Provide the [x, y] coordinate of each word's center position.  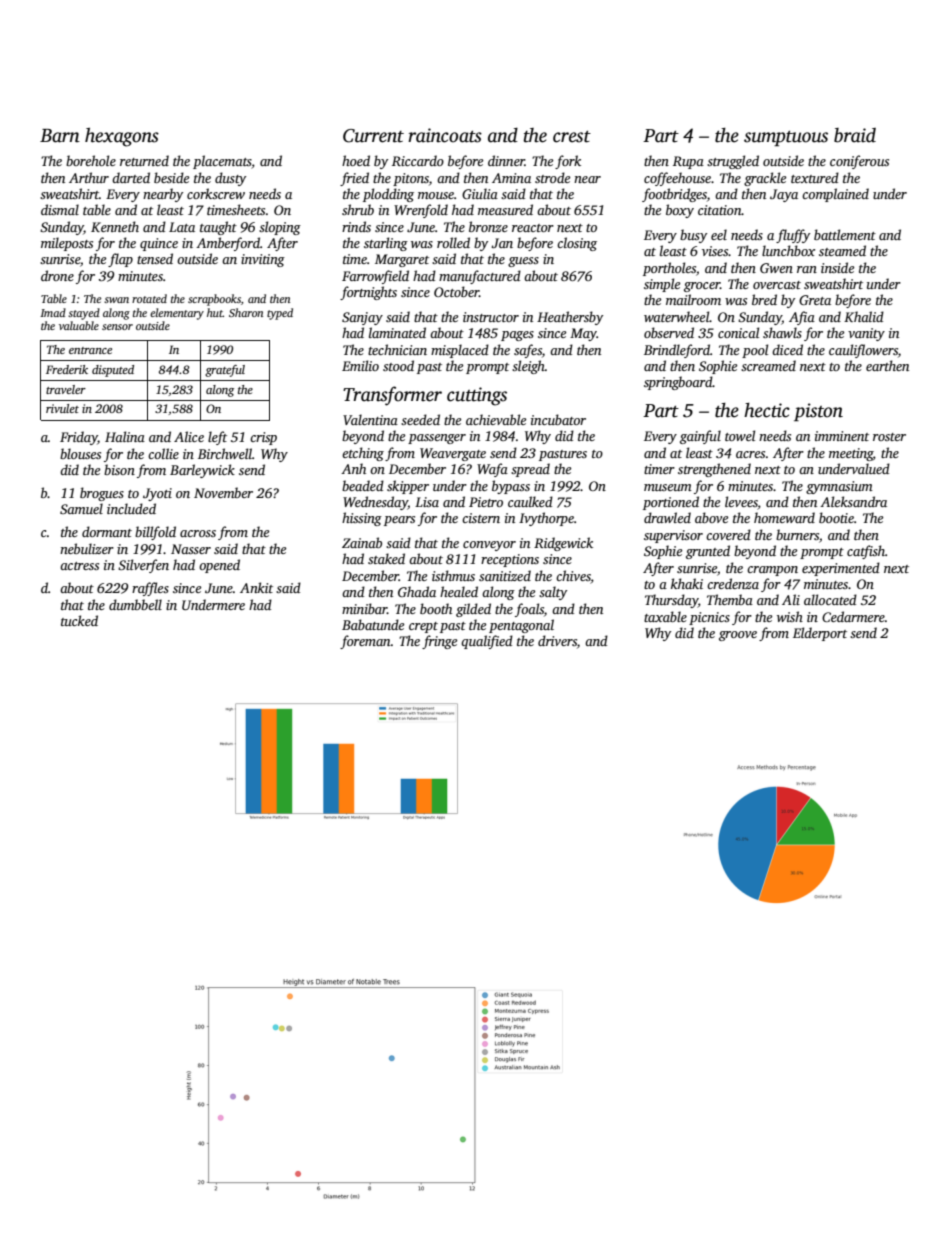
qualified [487, 642]
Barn [60, 136]
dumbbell [135, 604]
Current [373, 136]
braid [855, 135]
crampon [772, 571]
